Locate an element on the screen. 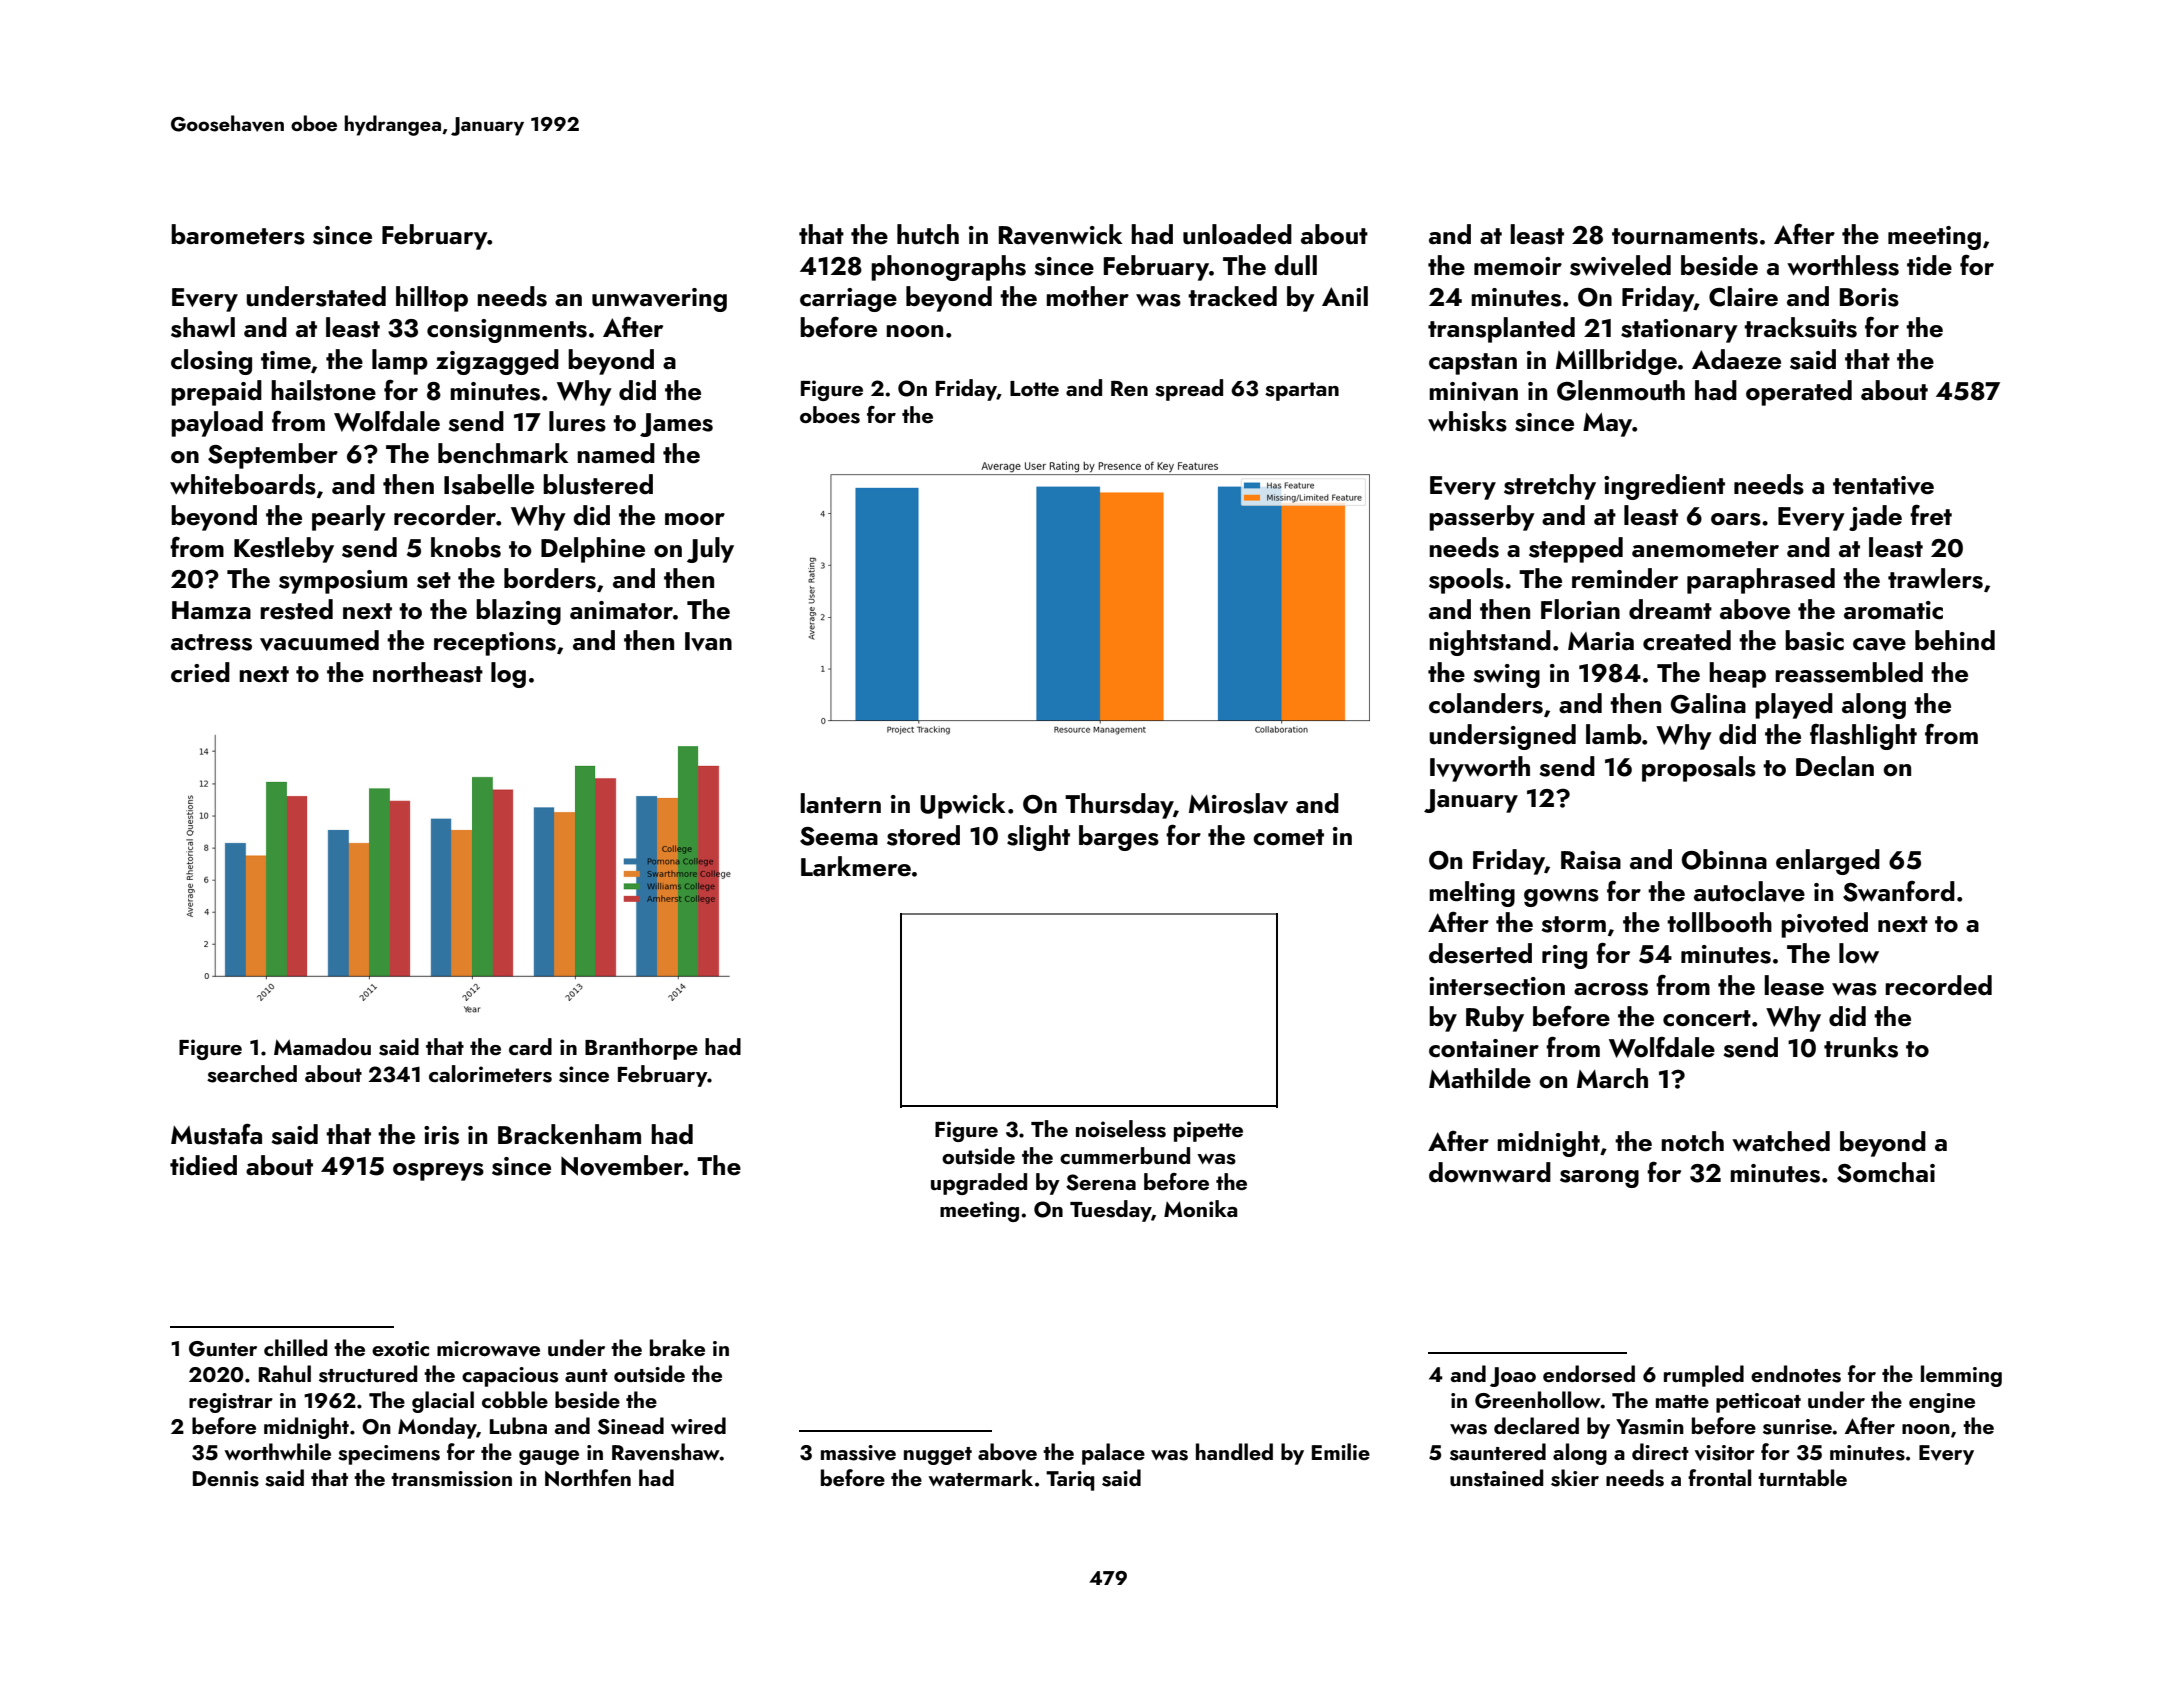  spread is located at coordinates (1189, 390).
